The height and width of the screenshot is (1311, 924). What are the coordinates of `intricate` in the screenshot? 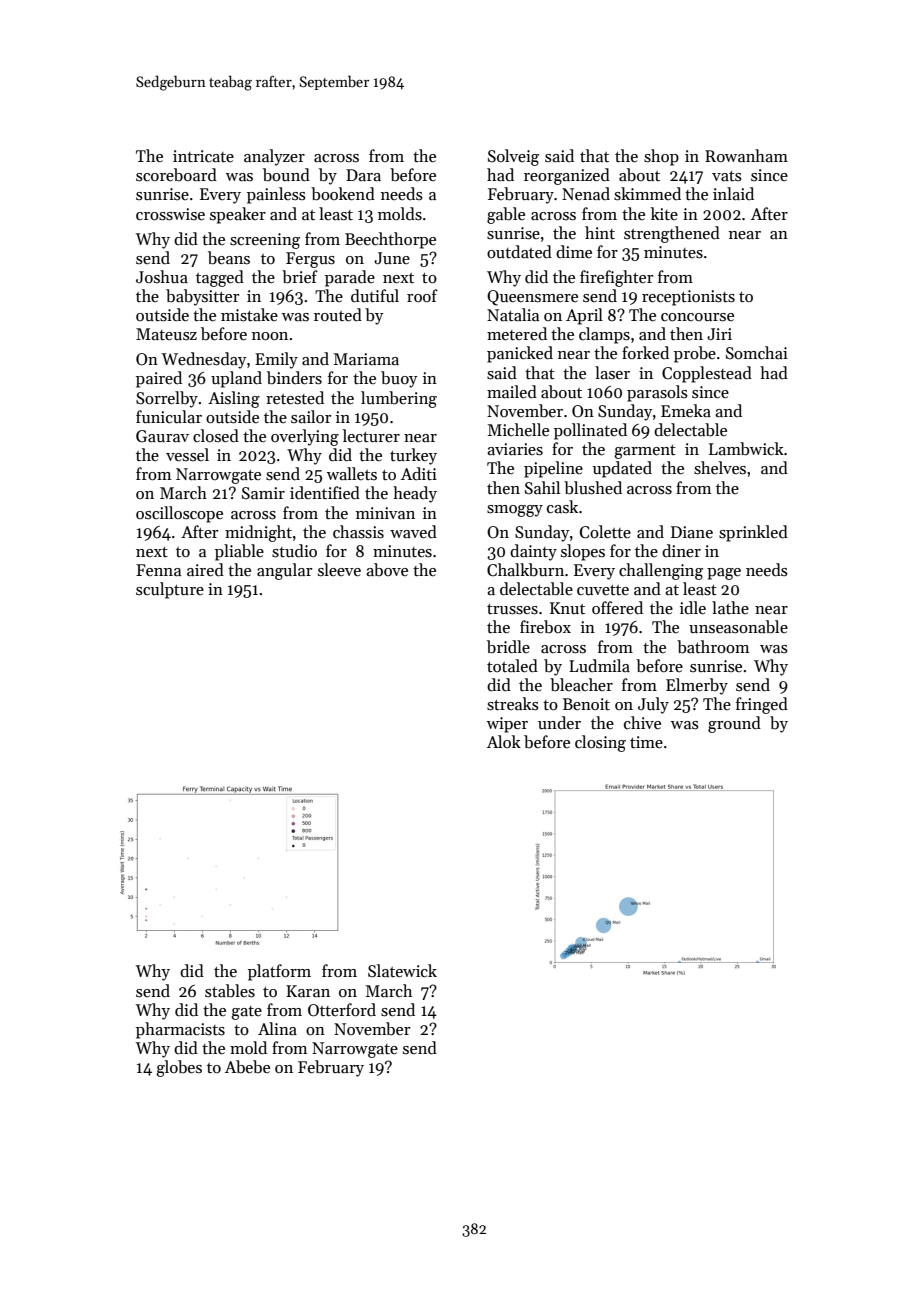 It's located at (203, 156).
